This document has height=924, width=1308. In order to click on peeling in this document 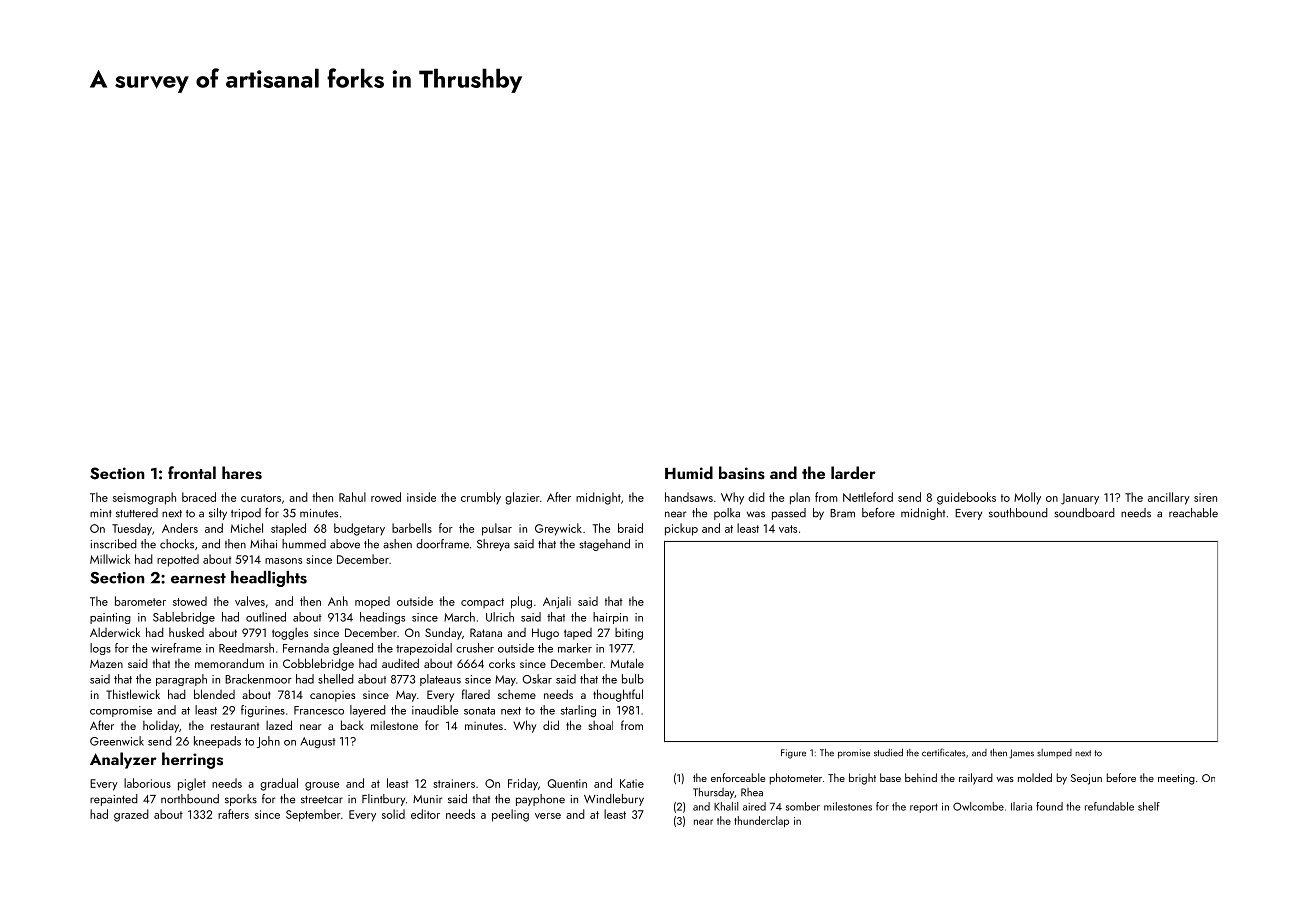, I will do `click(510, 815)`.
